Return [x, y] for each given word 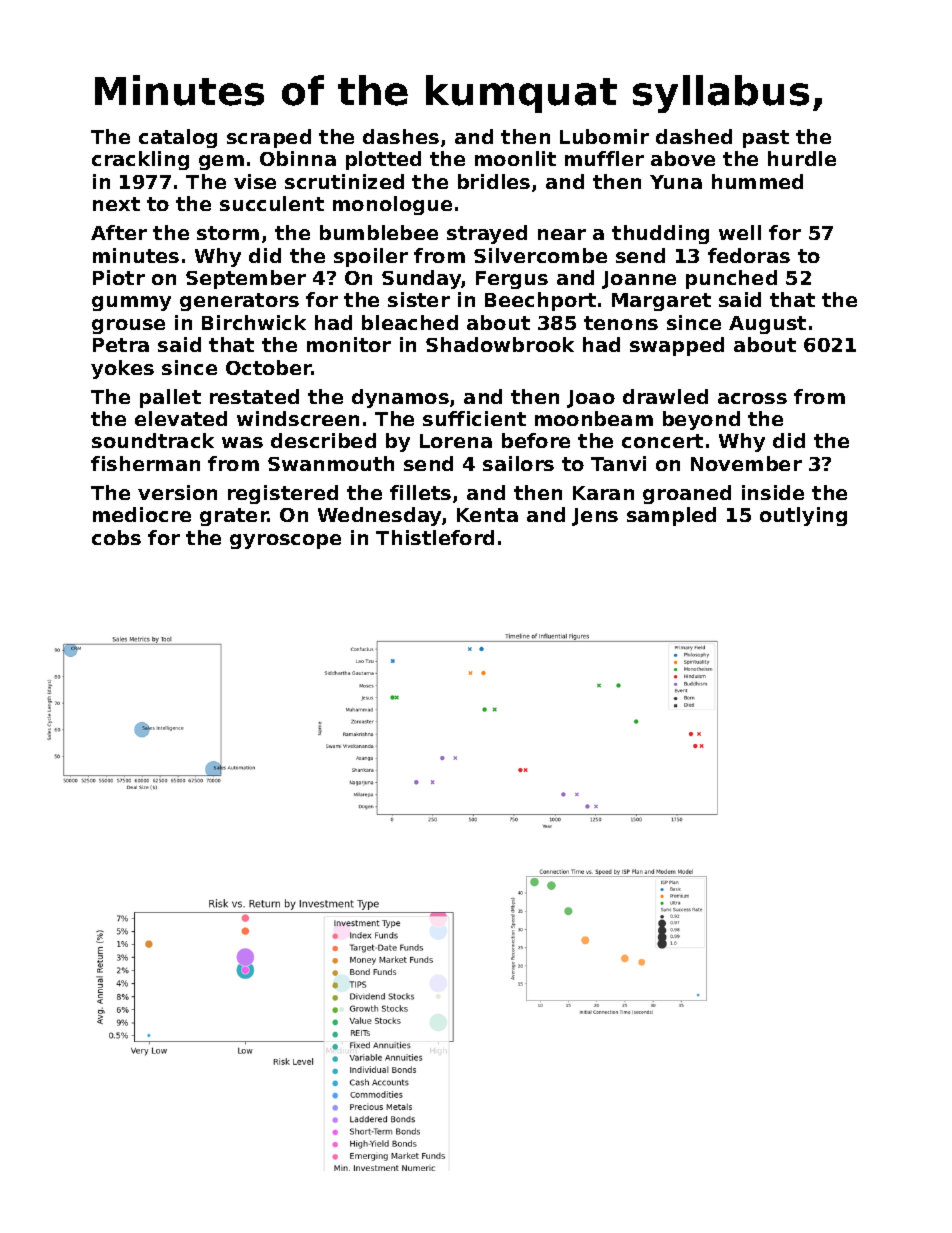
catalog [178, 138]
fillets [420, 492]
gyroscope [285, 541]
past [766, 139]
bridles [494, 181]
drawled [665, 396]
